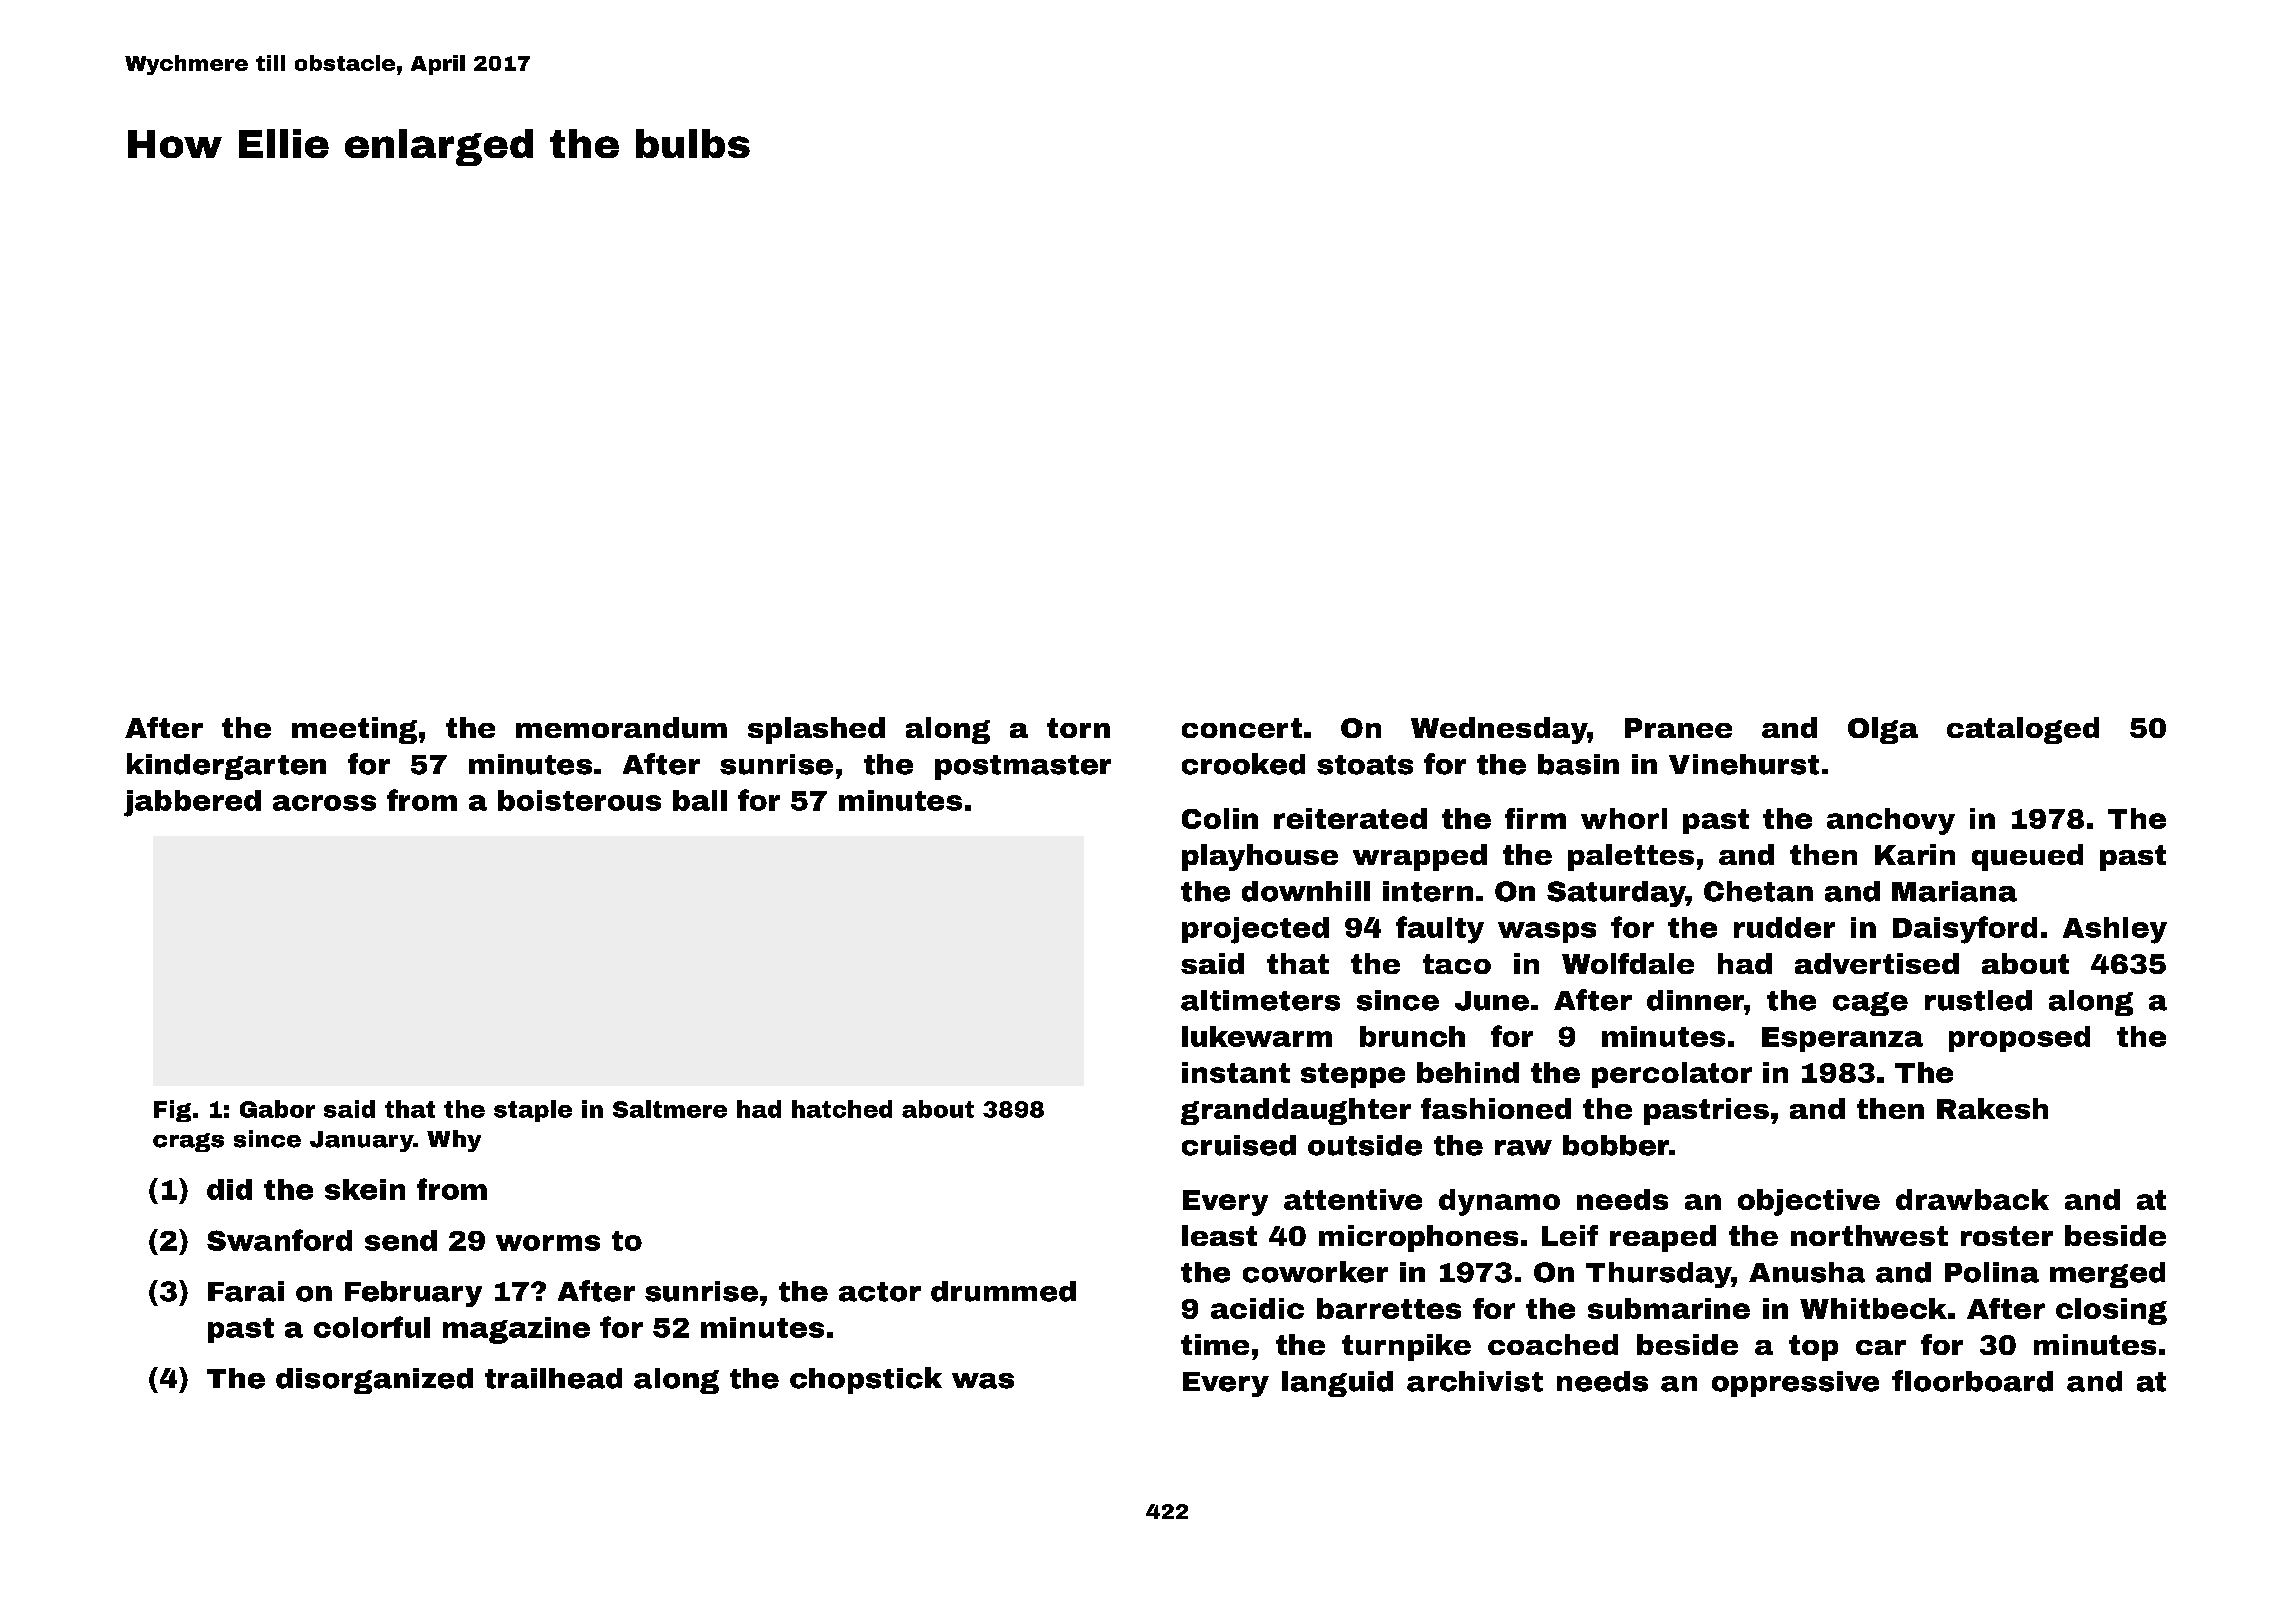  I want to click on across, so click(324, 803).
